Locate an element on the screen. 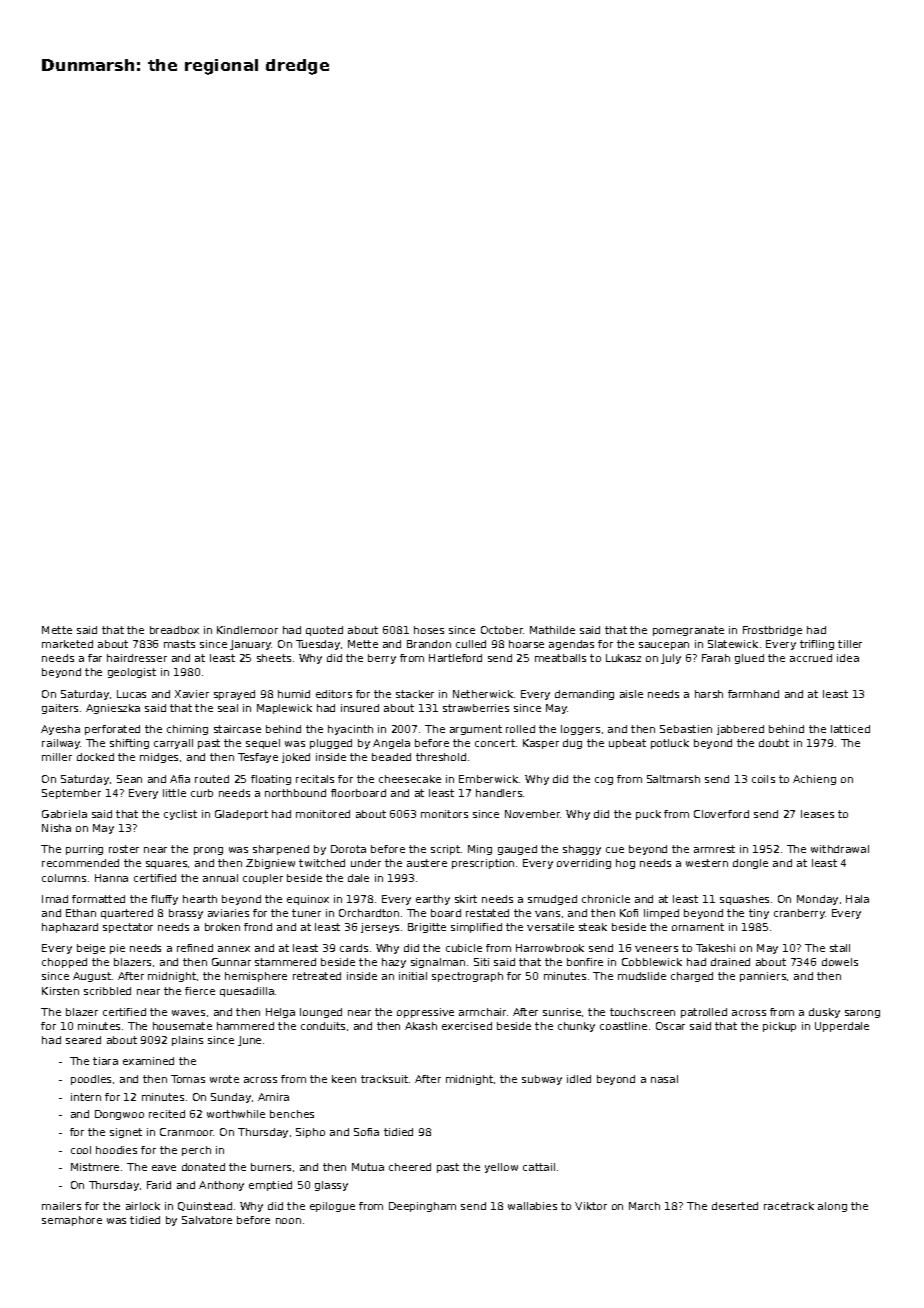 The image size is (924, 1308). nasal is located at coordinates (664, 1079).
